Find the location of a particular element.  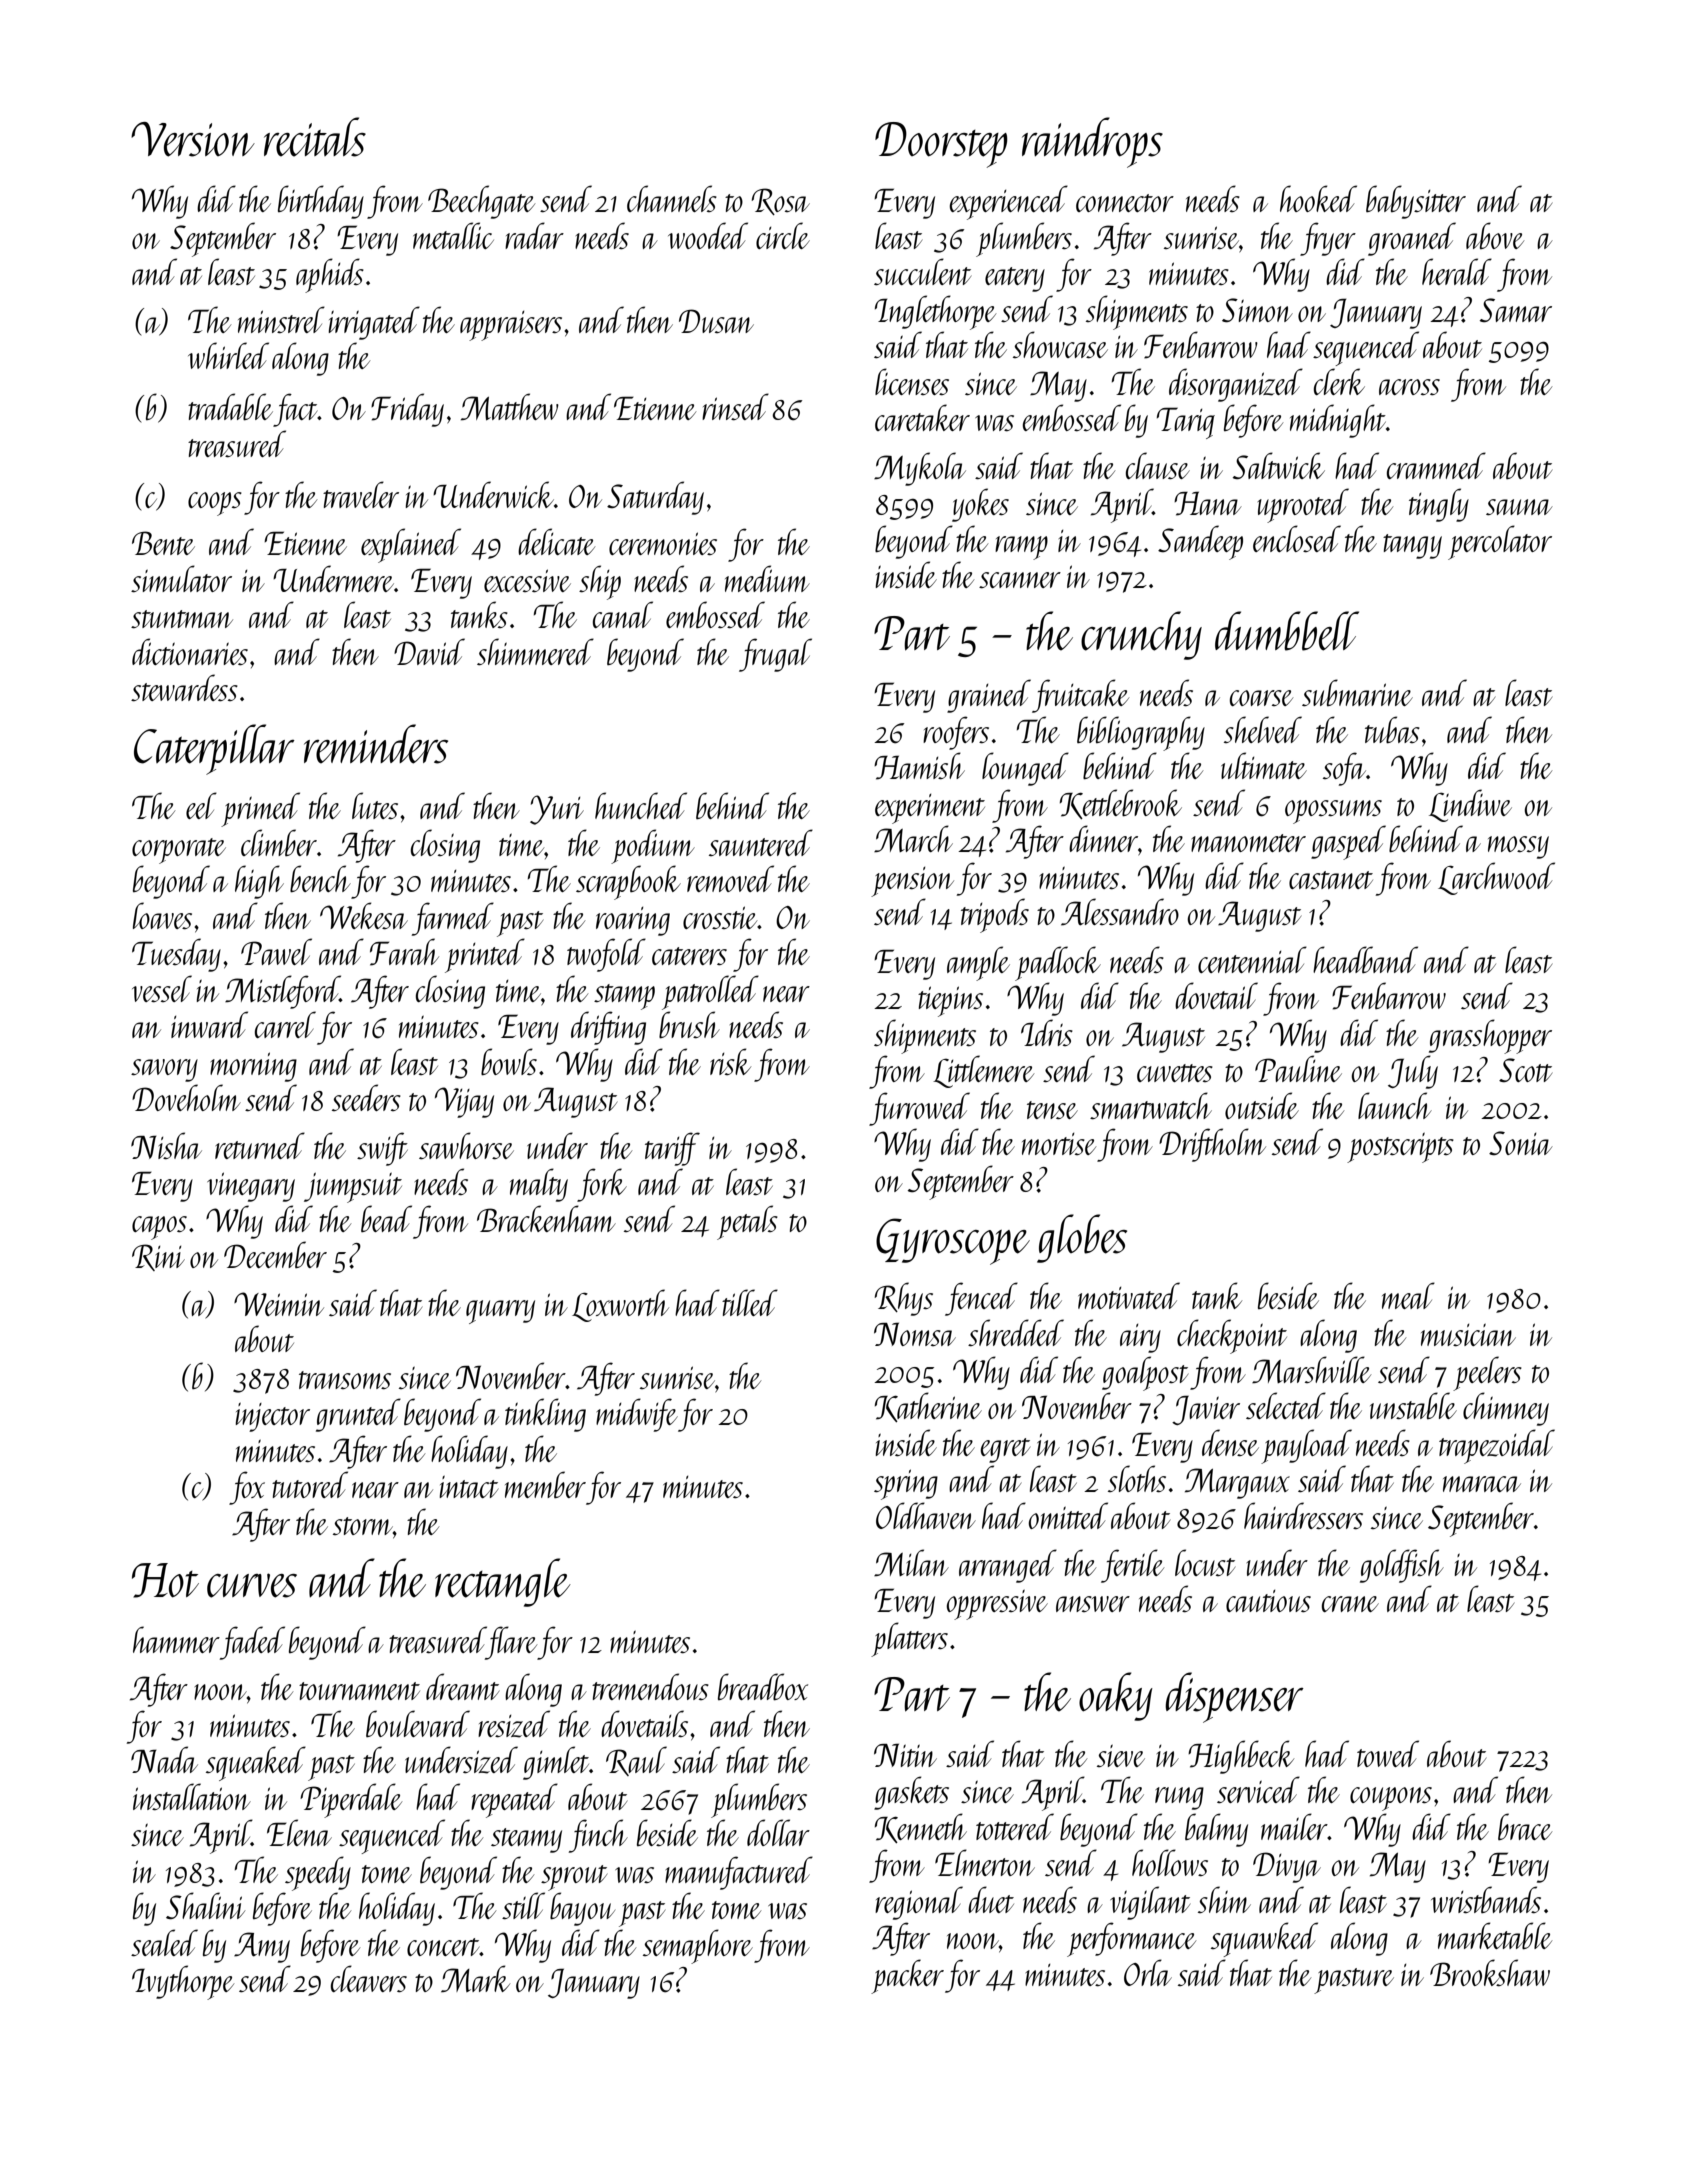

traveler is located at coordinates (361, 494).
